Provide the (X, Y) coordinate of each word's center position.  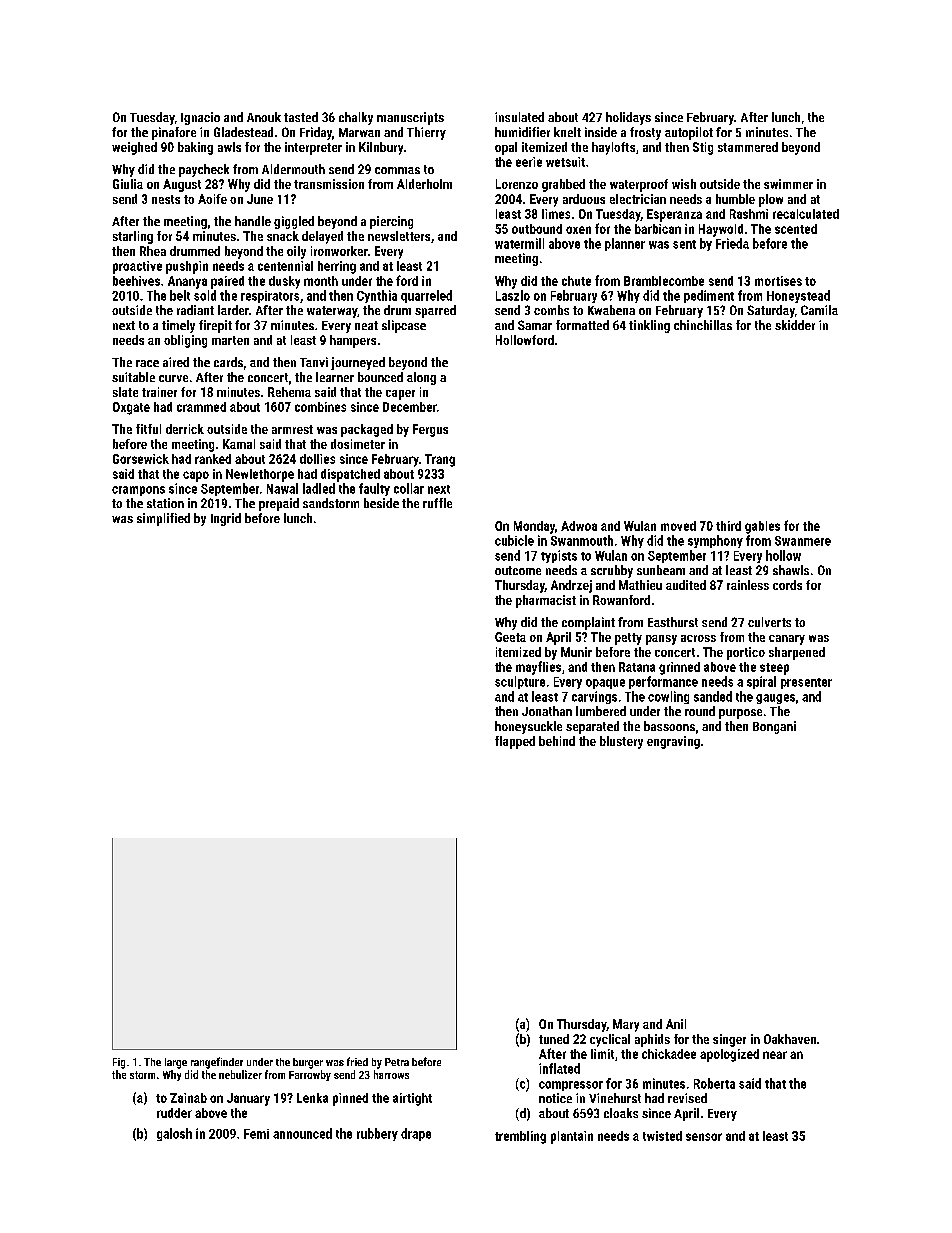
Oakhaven (790, 1039)
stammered (748, 147)
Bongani (774, 727)
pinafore (174, 133)
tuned (554, 1039)
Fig (119, 1063)
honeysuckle (528, 727)
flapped (515, 742)
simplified (163, 519)
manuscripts (410, 118)
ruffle (437, 503)
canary (787, 640)
